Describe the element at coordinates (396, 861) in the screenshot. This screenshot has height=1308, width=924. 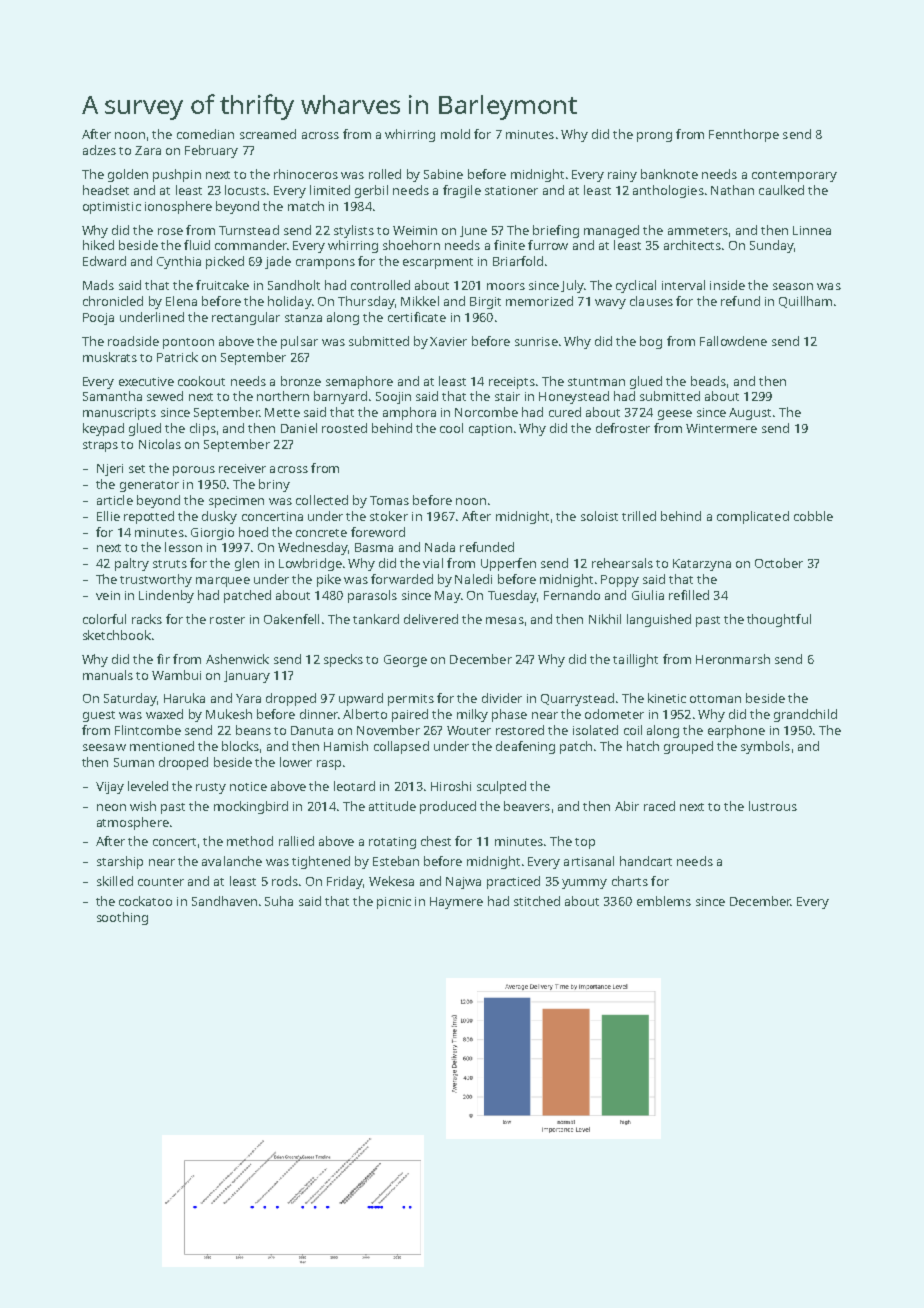
I see `Esteban` at that location.
